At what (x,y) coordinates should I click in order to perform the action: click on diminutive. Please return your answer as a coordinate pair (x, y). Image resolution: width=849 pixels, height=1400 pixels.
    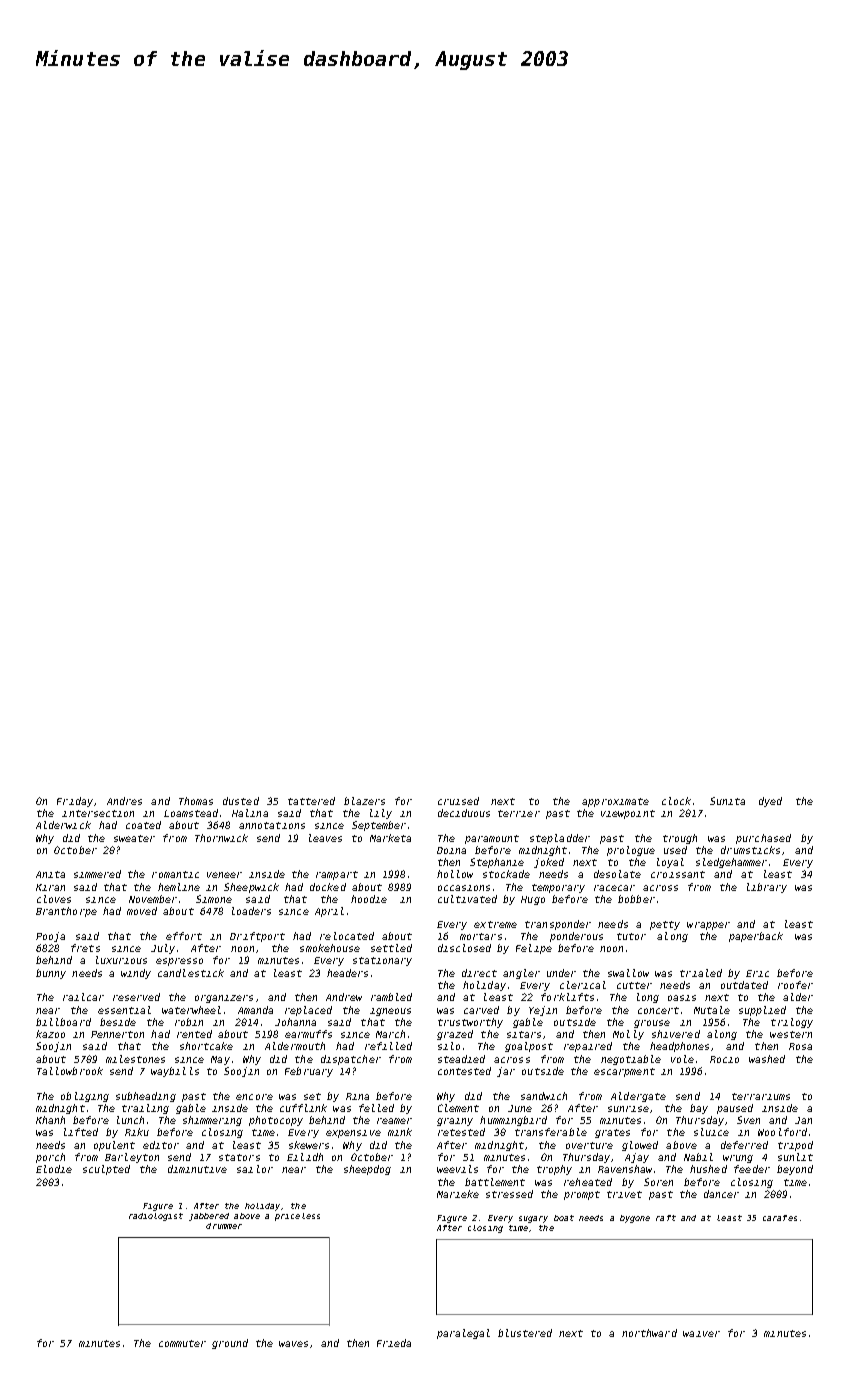
    Looking at the image, I should click on (197, 1169).
